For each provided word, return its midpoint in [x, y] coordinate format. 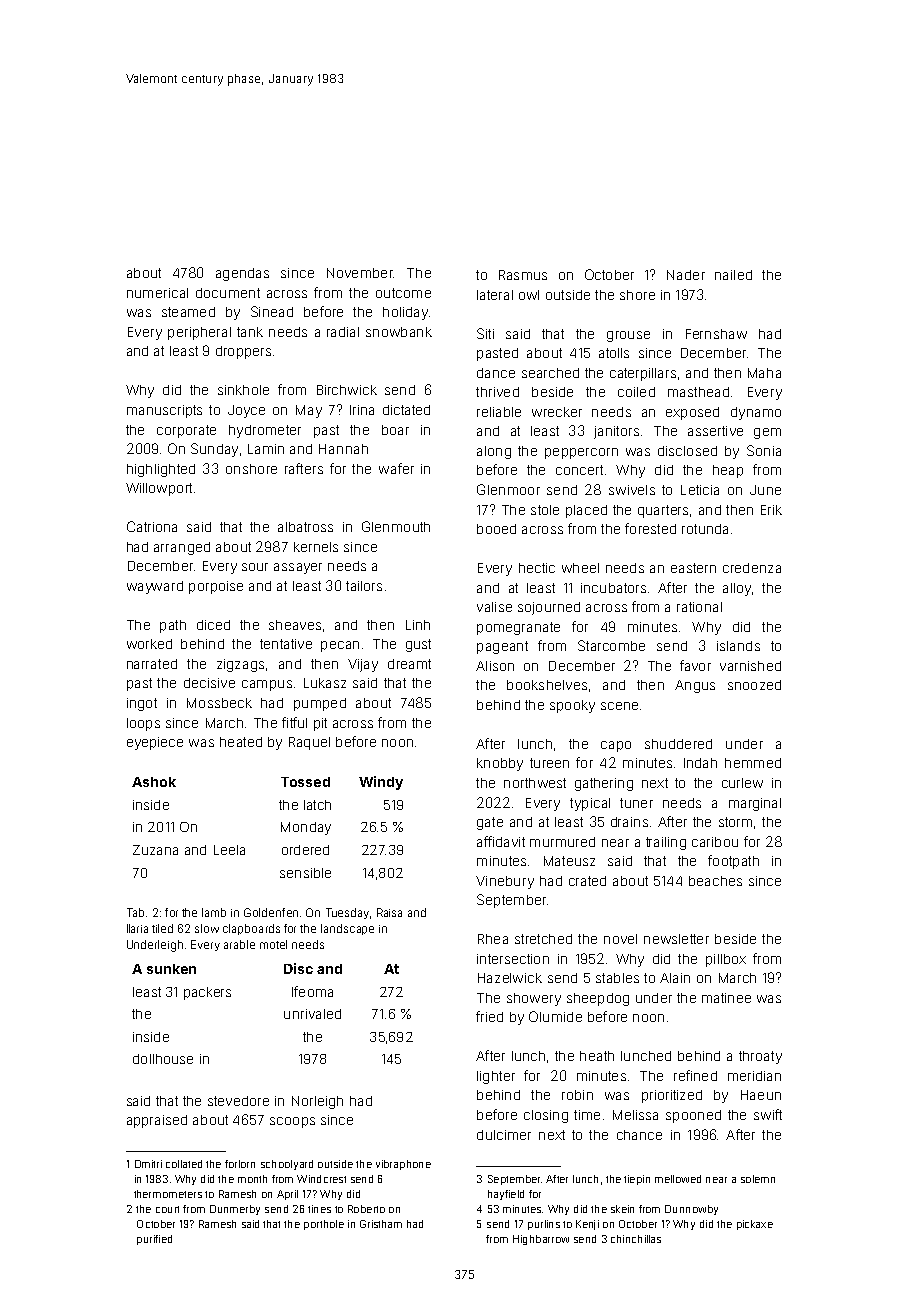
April [287, 1195]
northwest [535, 783]
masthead [698, 392]
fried [489, 1016]
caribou [715, 842]
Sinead [272, 311]
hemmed [753, 763]
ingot [142, 704]
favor [695, 665]
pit [320, 724]
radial [343, 332]
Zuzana [155, 850]
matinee [726, 998]
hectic [537, 568]
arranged [182, 548]
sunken [171, 969]
